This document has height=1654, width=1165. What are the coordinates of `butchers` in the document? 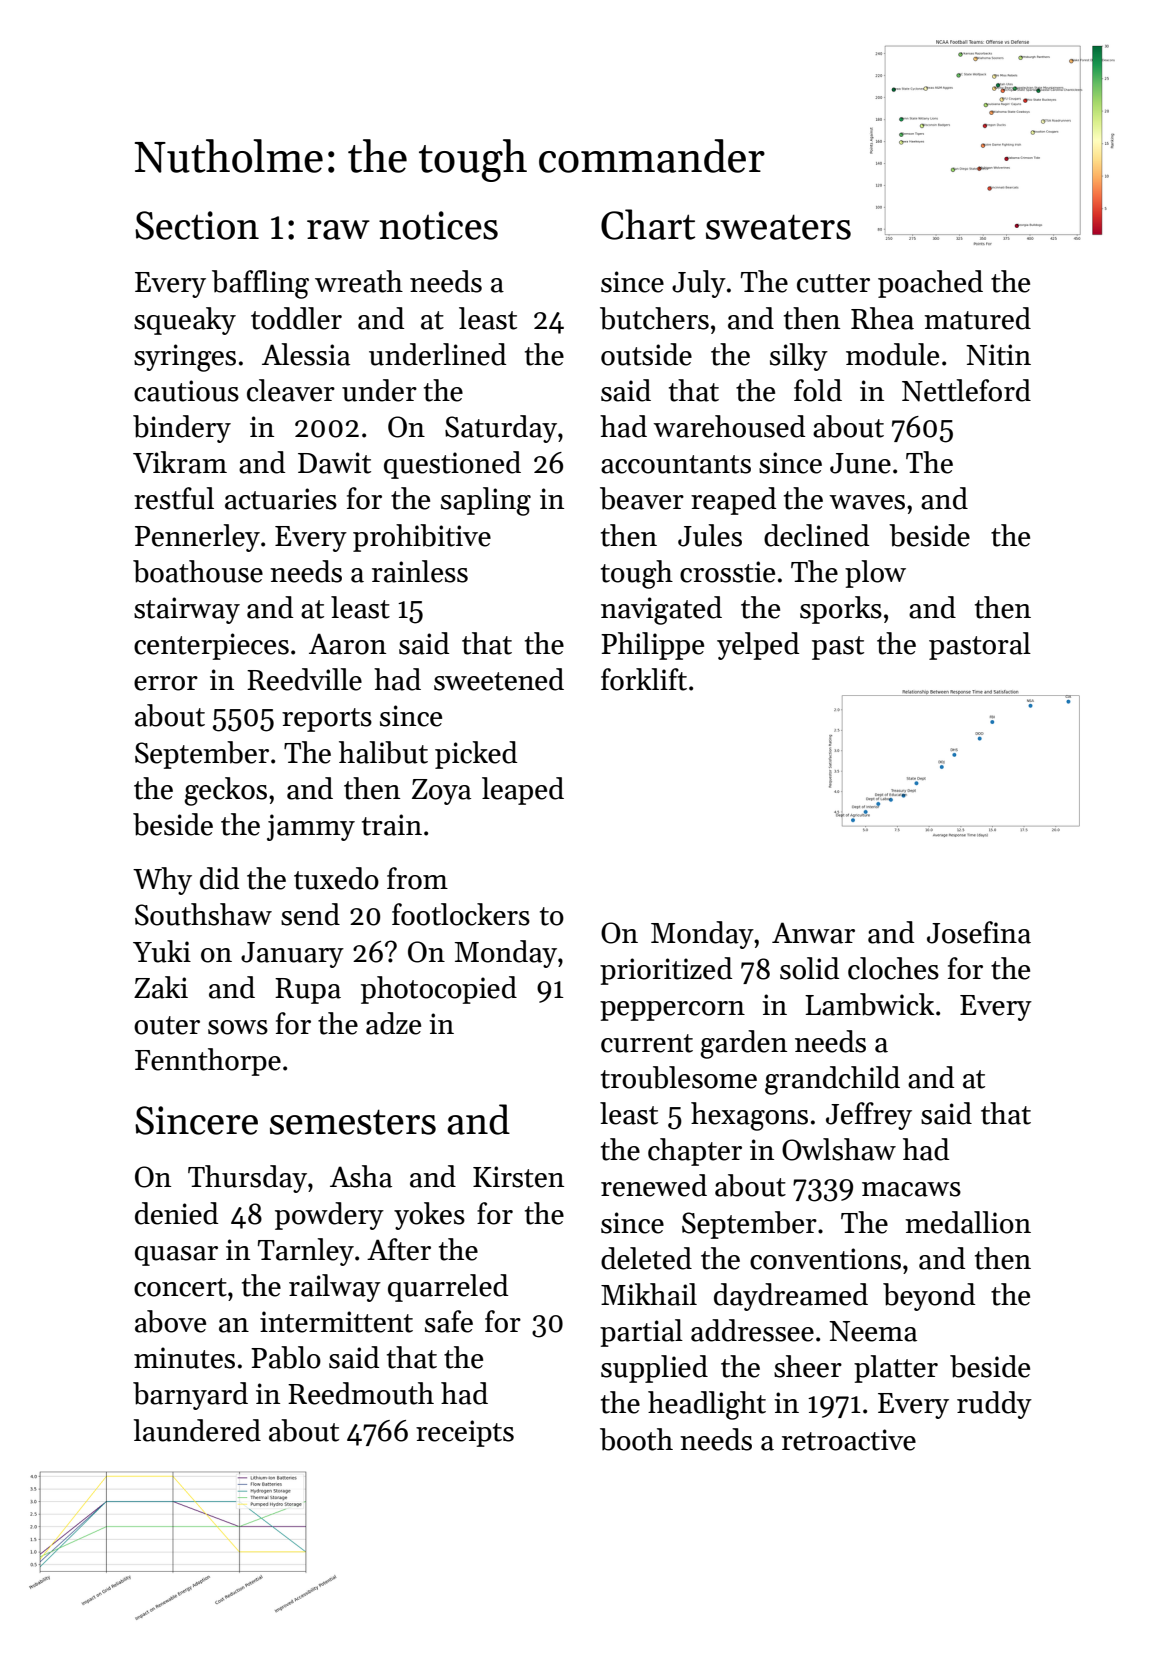 It's located at (654, 318).
